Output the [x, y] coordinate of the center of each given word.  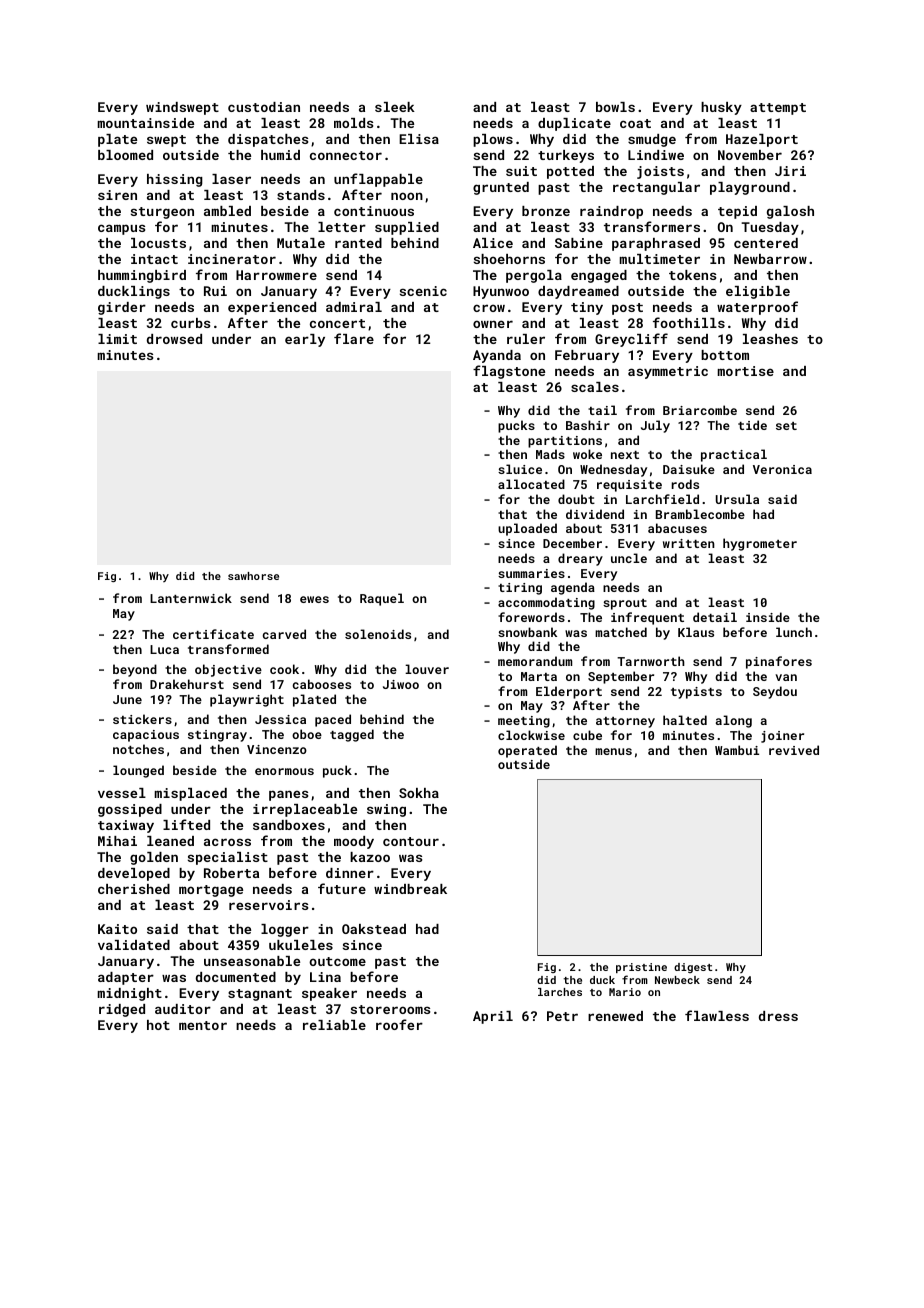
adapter [126, 978]
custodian [264, 107]
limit [117, 339]
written [689, 543]
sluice [520, 469]
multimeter [660, 259]
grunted [501, 188]
